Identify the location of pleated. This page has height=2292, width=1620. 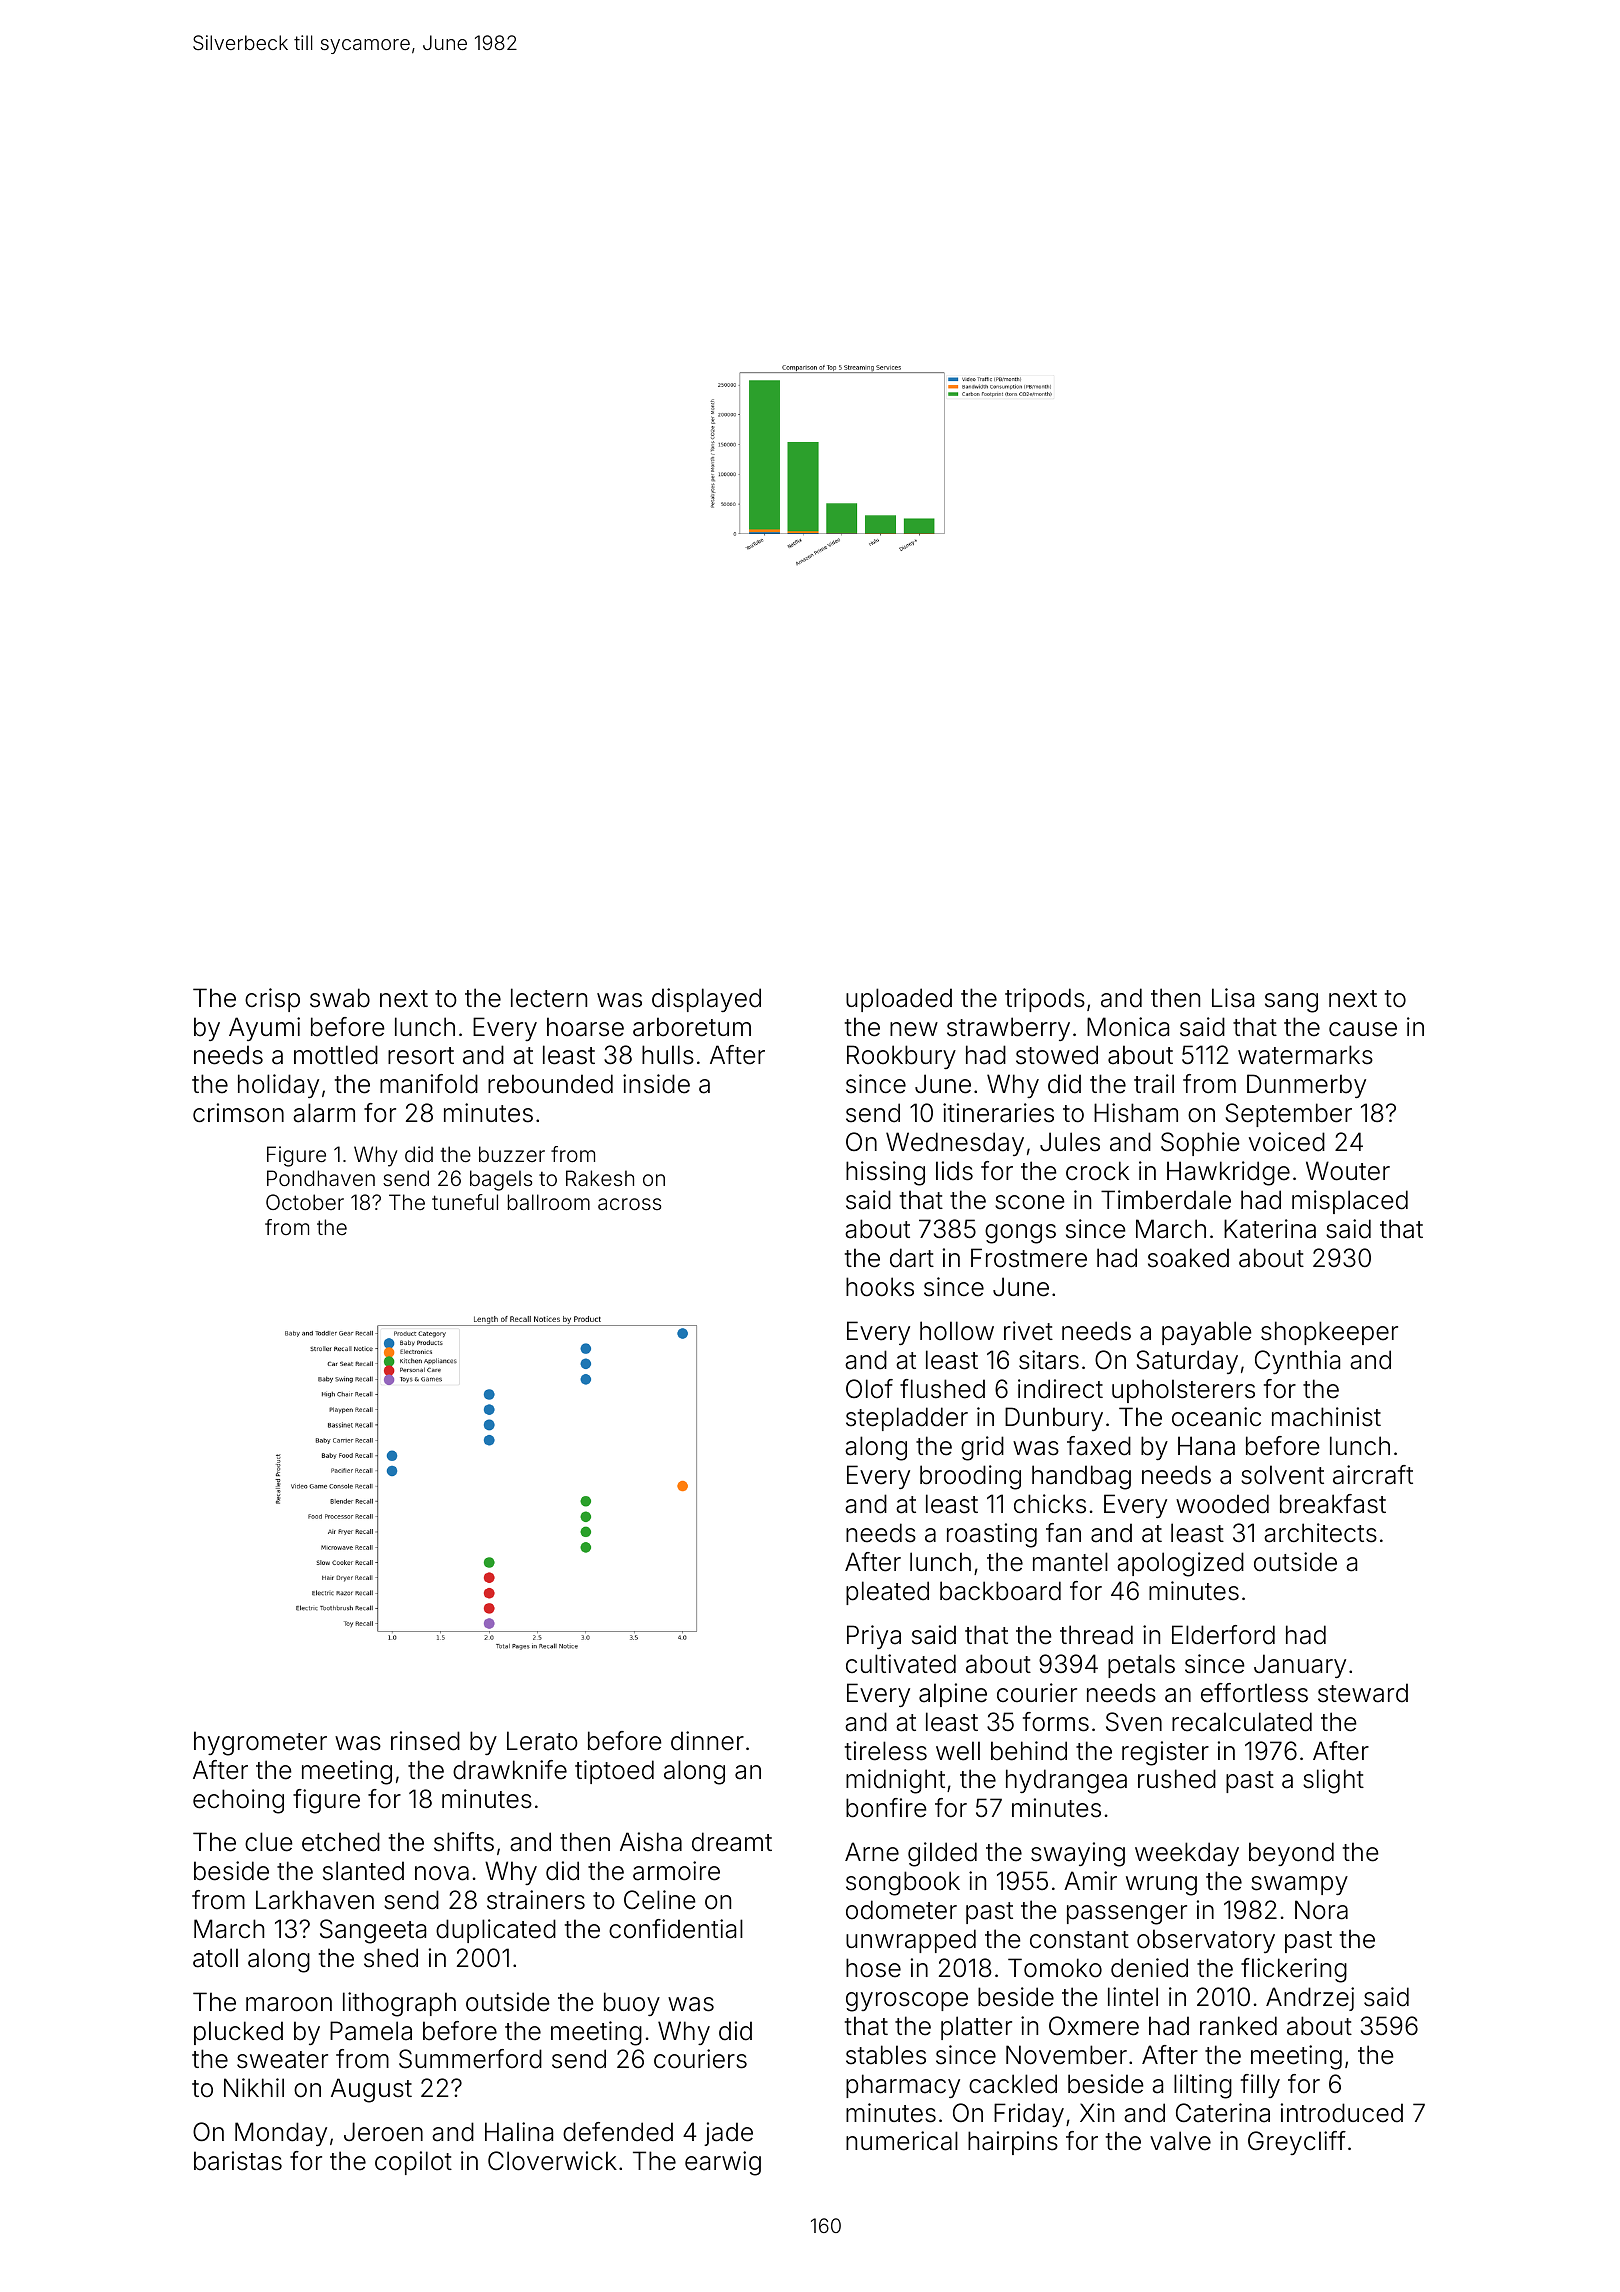
(887, 1593).
